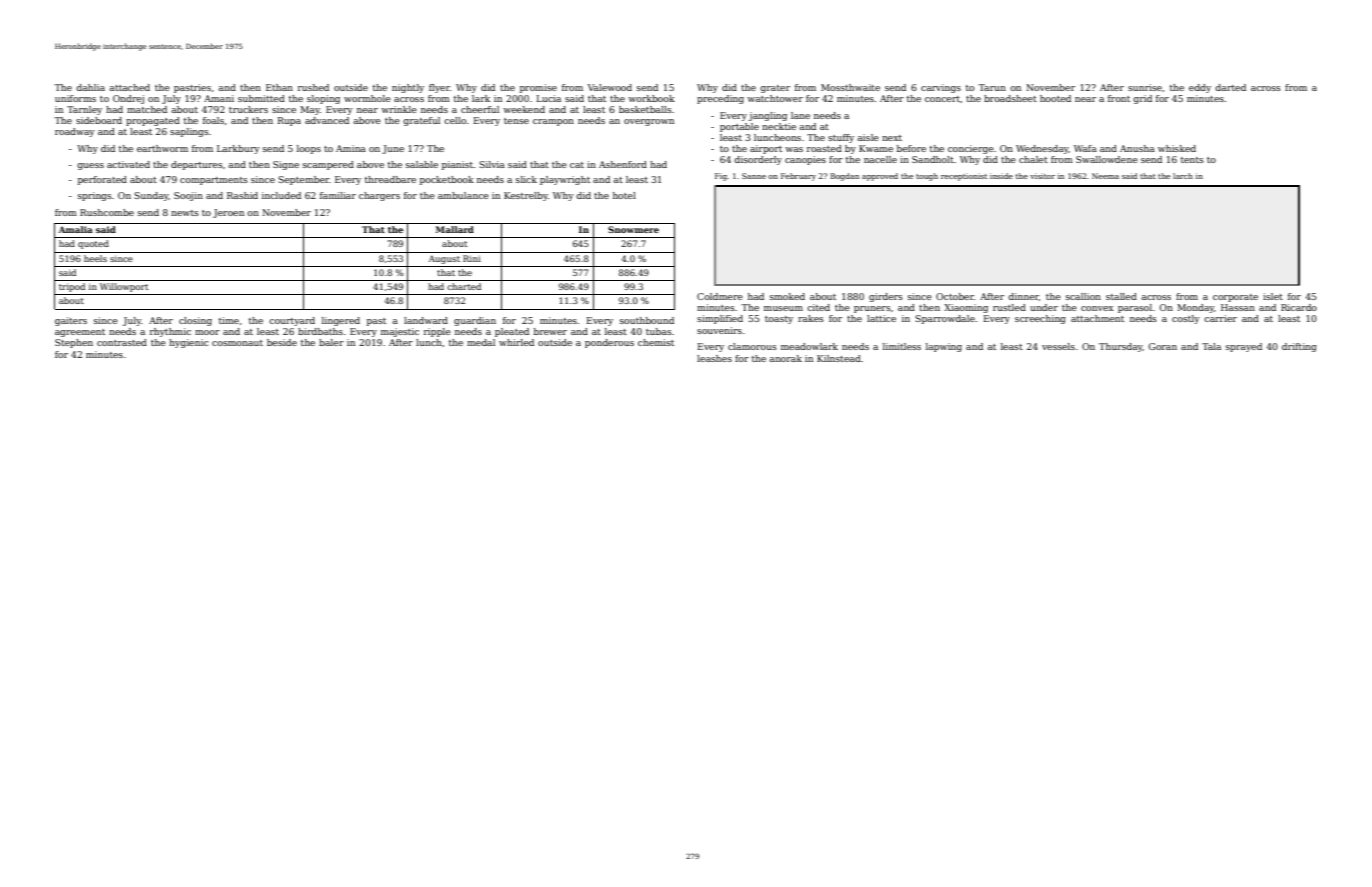  I want to click on darted, so click(1230, 87).
